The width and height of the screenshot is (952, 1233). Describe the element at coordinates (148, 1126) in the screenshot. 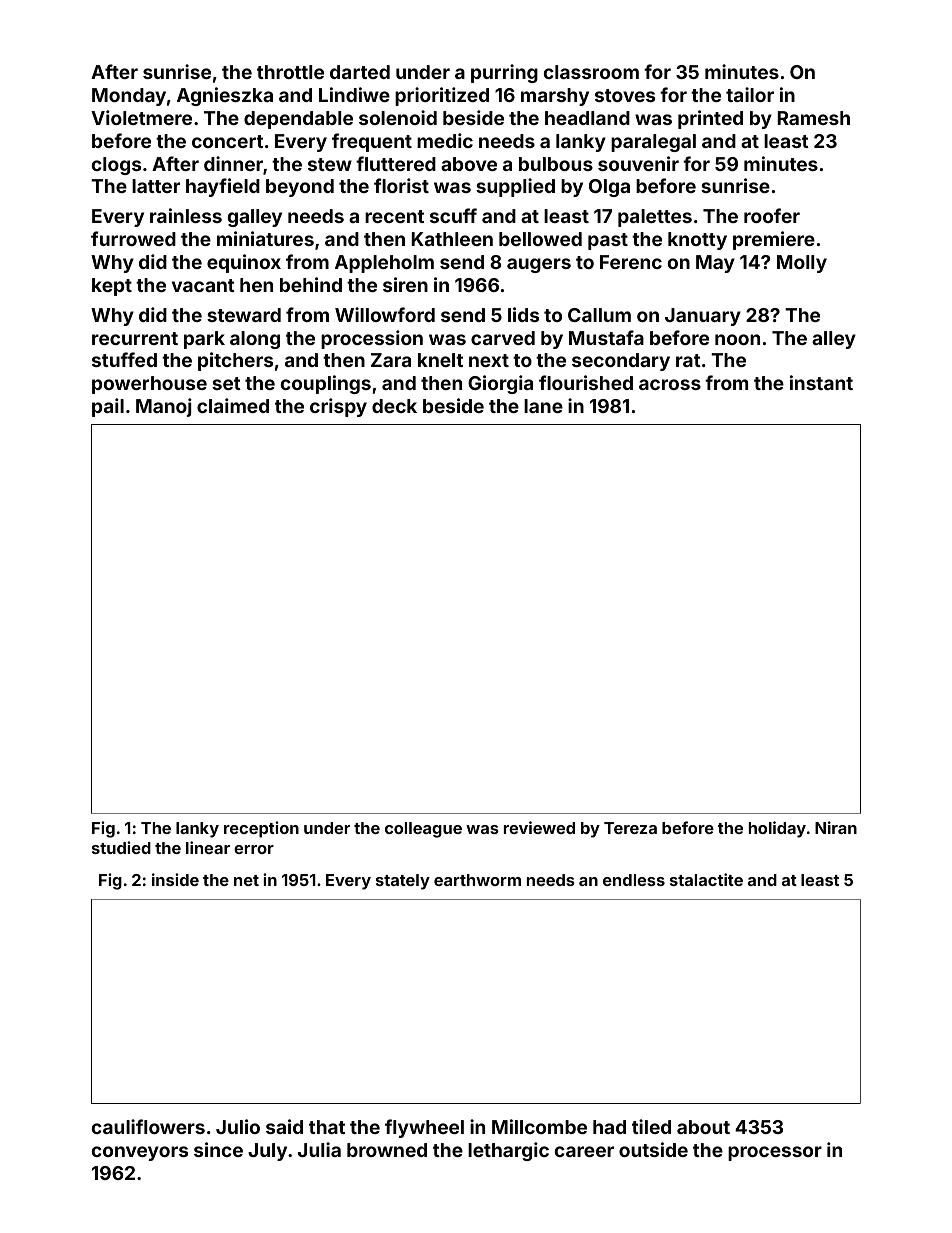

I see `cauliflowers` at that location.
